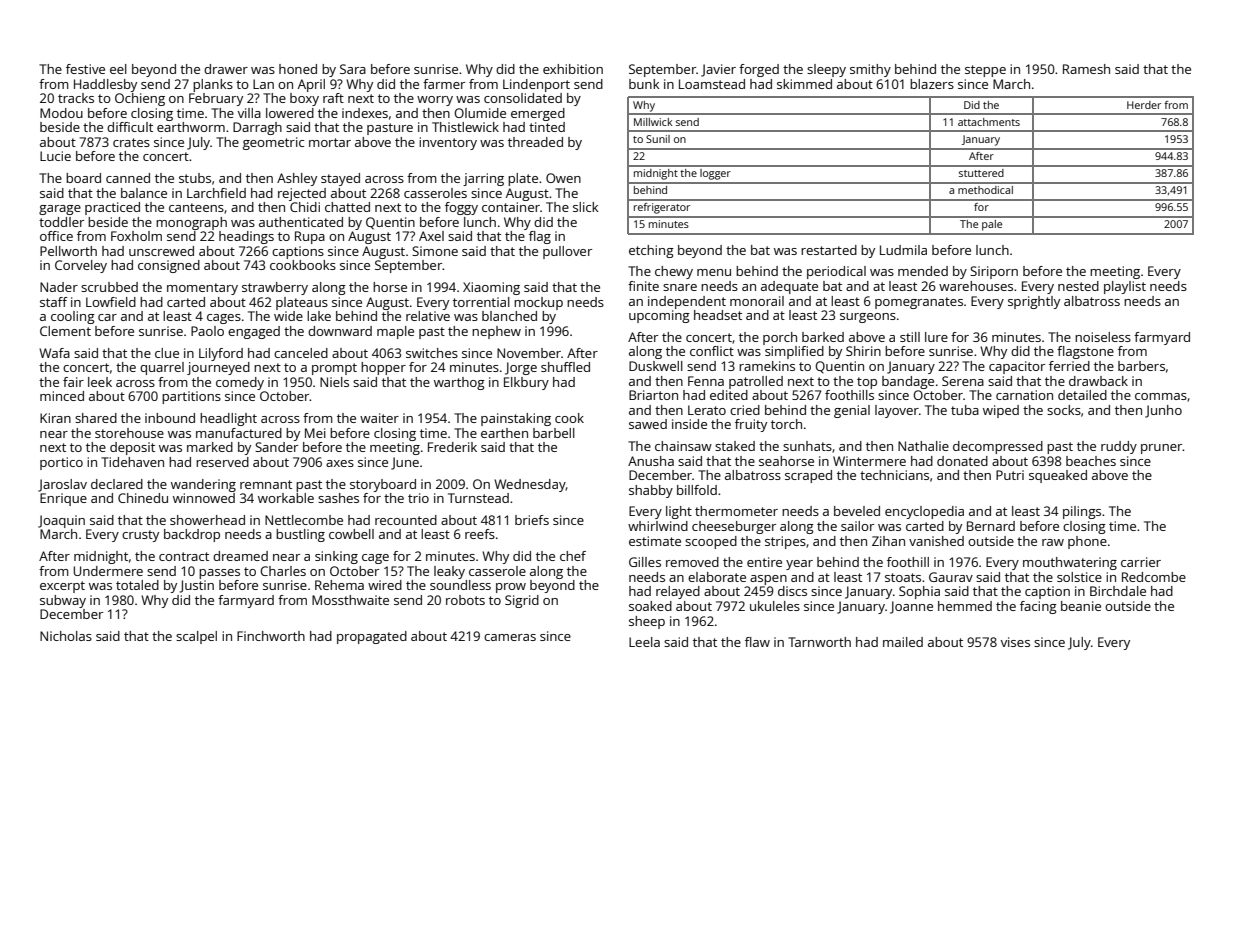 Image resolution: width=1233 pixels, height=952 pixels. I want to click on fair, so click(73, 382).
